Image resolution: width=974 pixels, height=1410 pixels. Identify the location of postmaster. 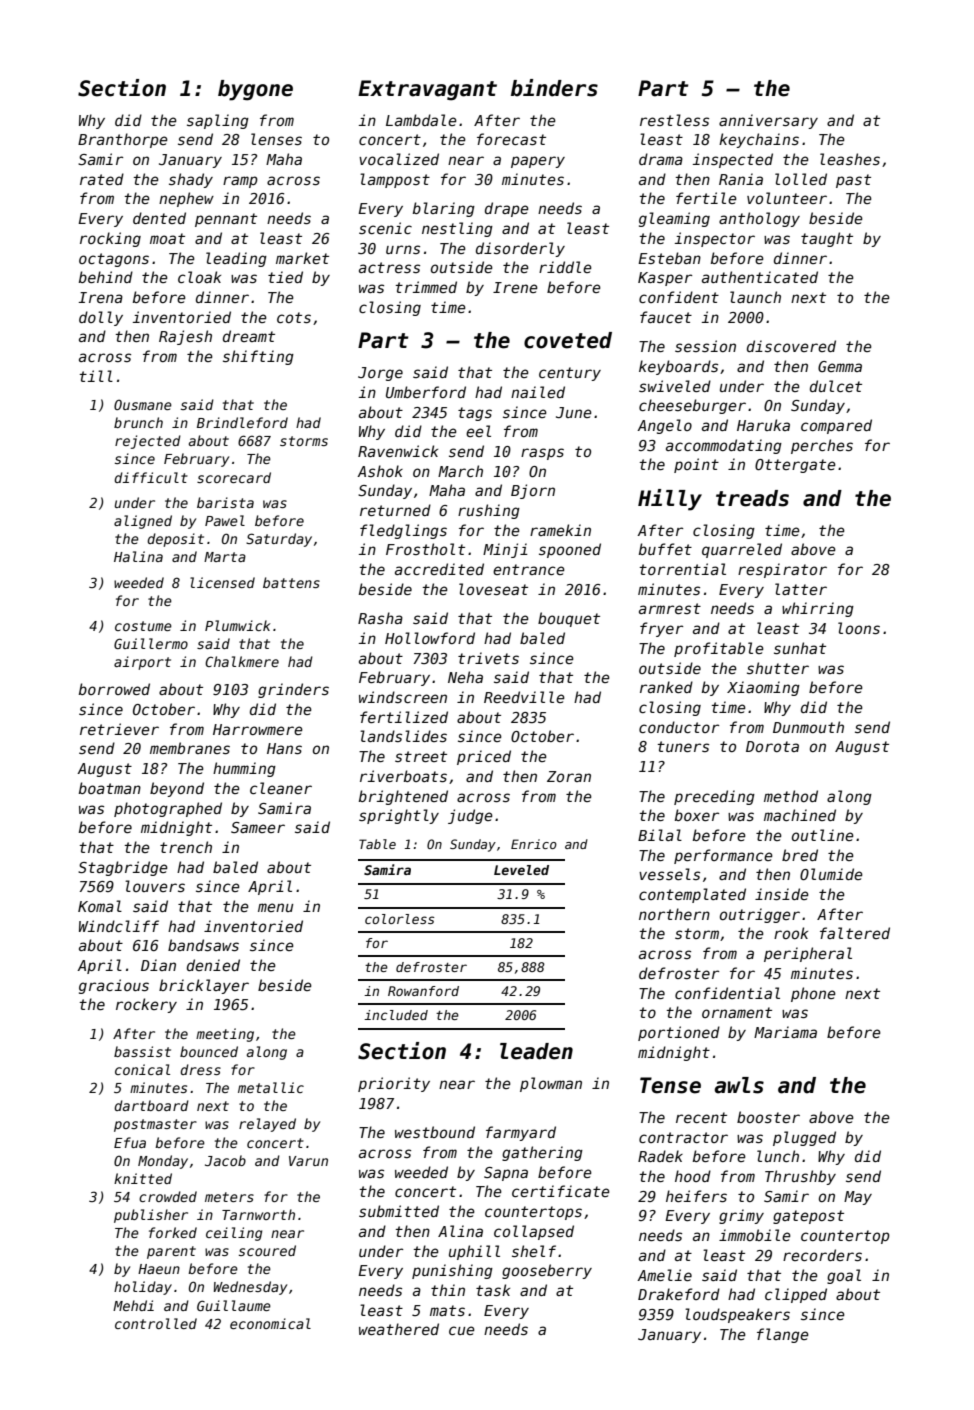
(155, 1125).
